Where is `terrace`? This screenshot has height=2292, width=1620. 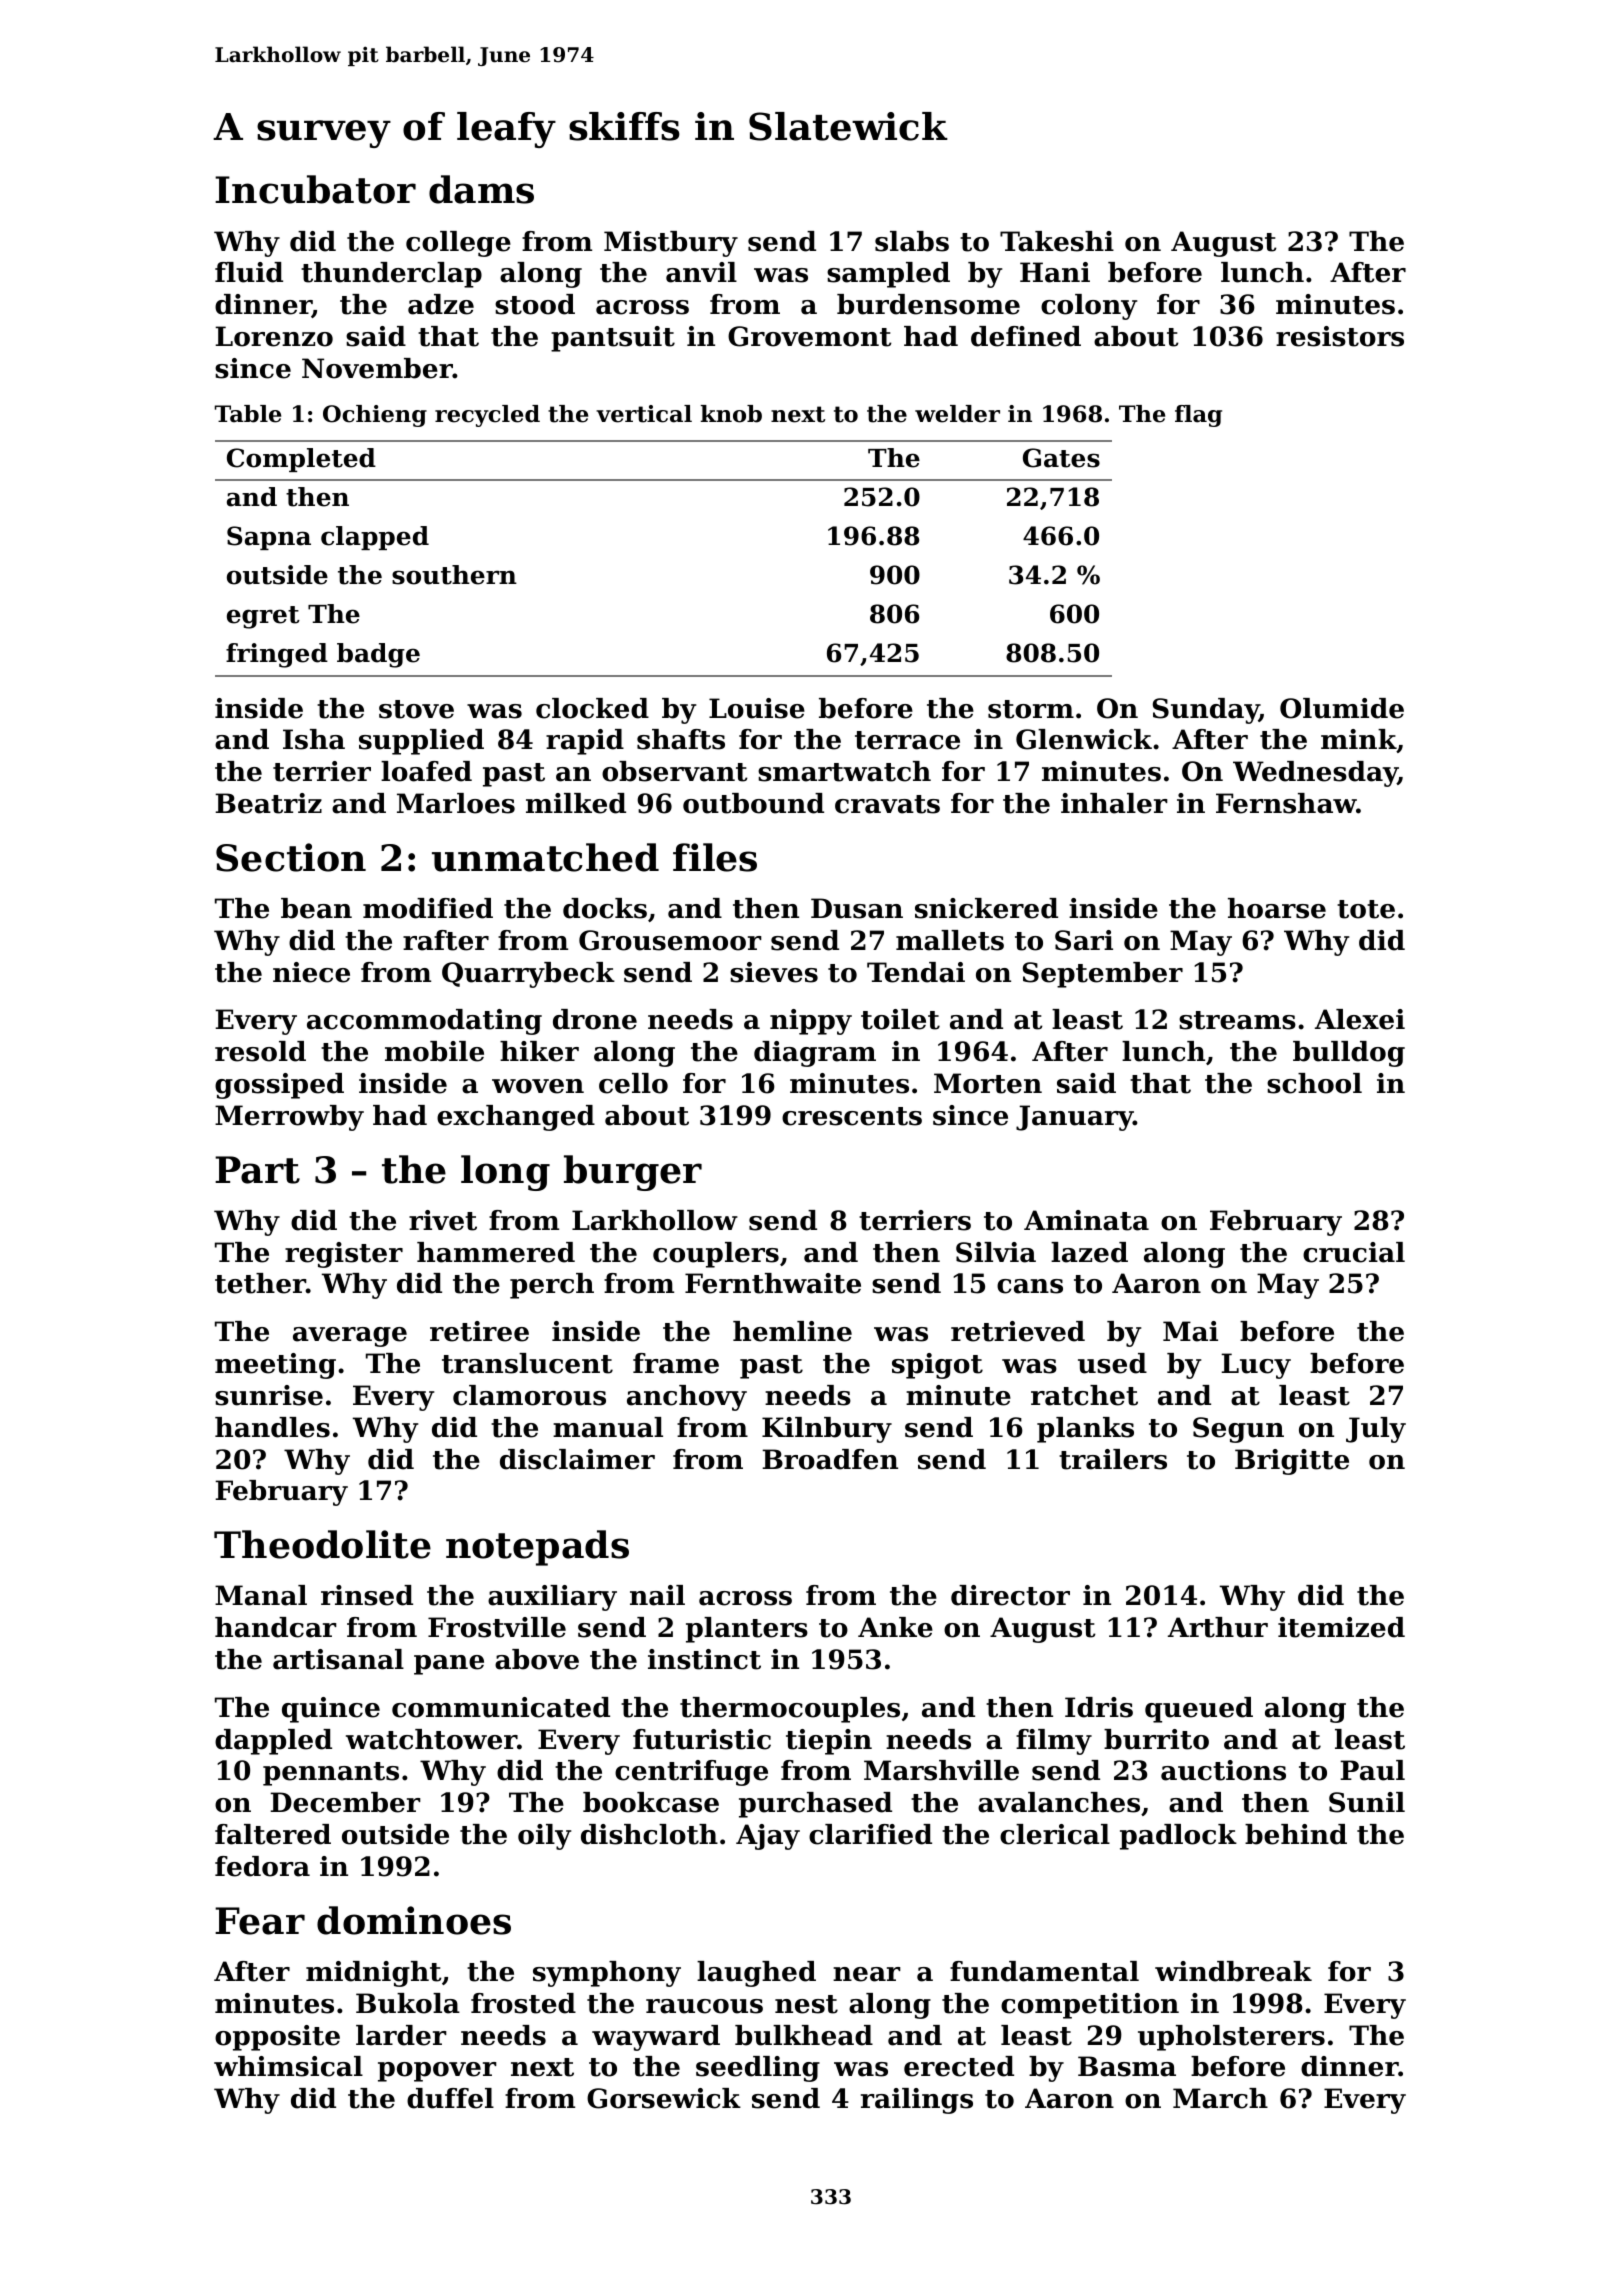
terrace is located at coordinates (907, 740).
